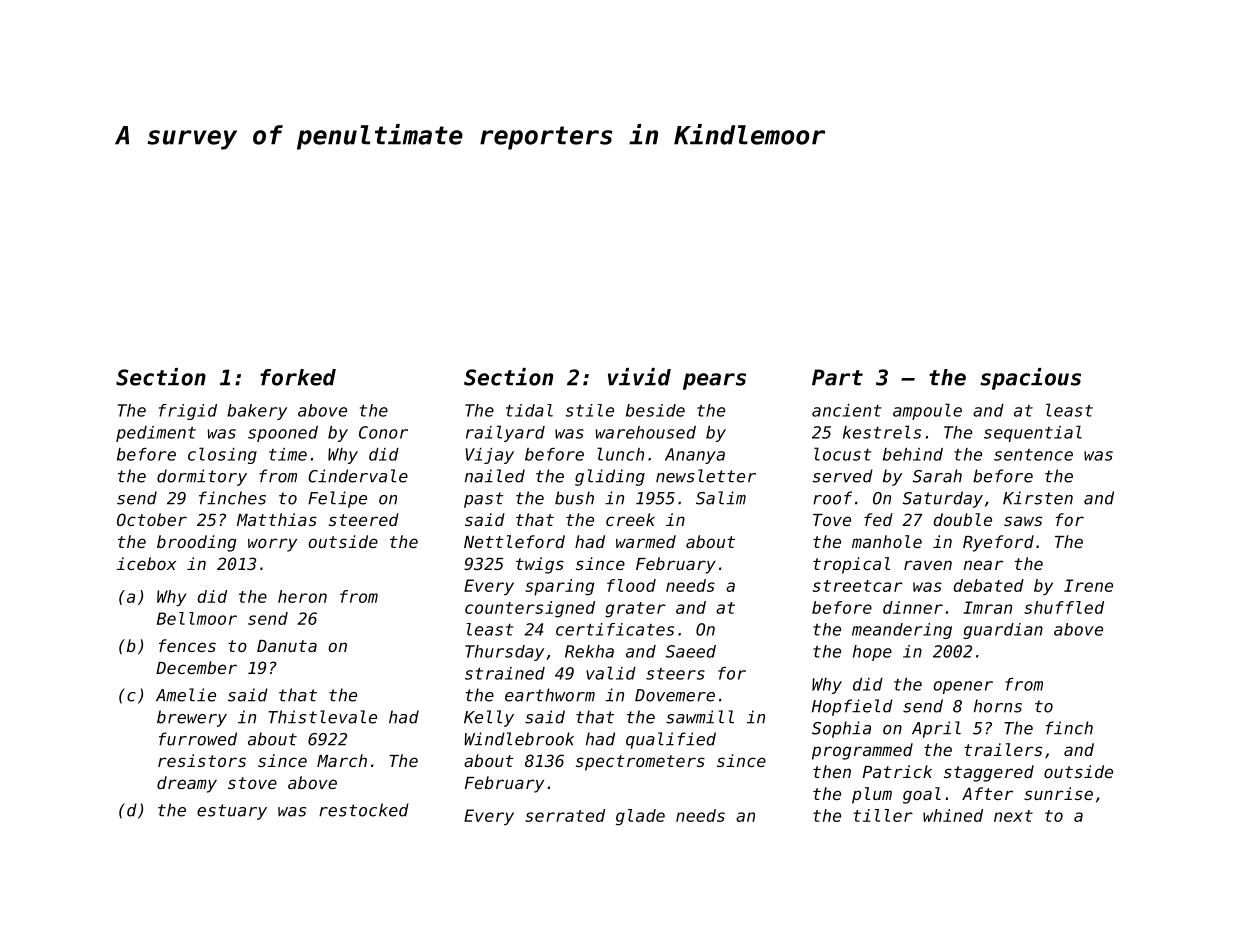 This screenshot has height=952, width=1233. What do you see at coordinates (640, 817) in the screenshot?
I see `glade` at bounding box center [640, 817].
